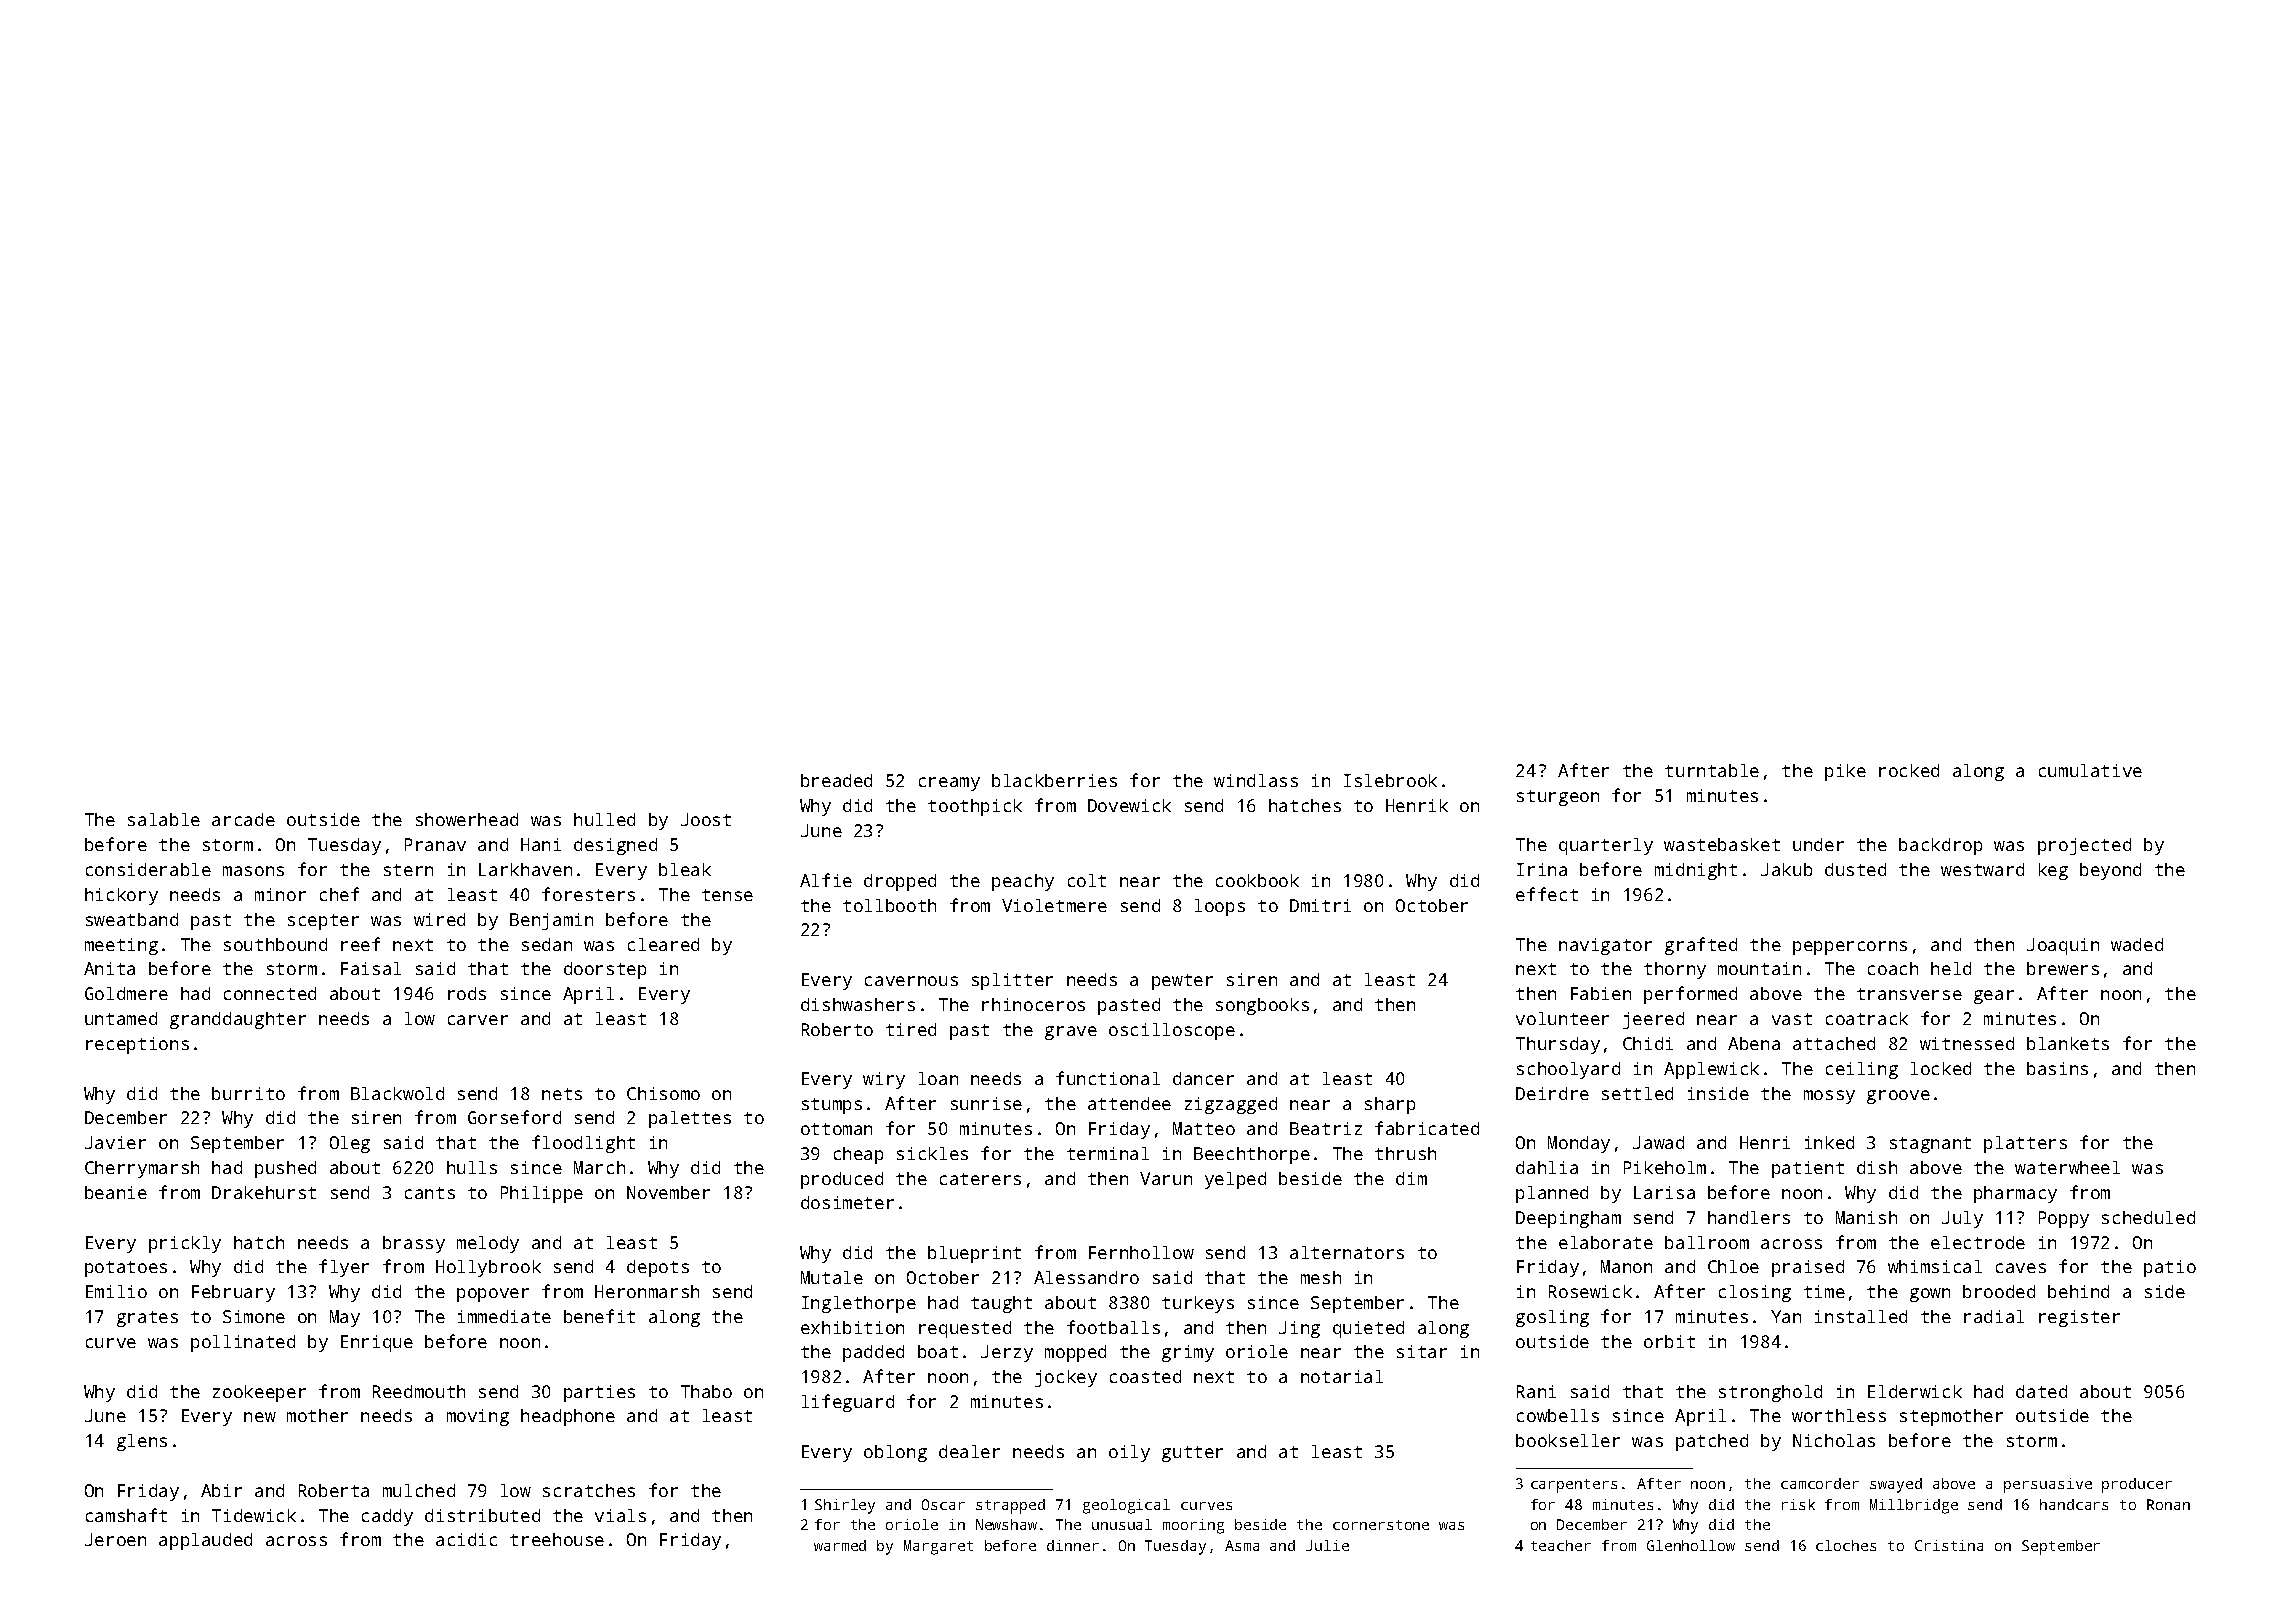 The height and width of the screenshot is (1614, 2282). I want to click on melody, so click(488, 1244).
